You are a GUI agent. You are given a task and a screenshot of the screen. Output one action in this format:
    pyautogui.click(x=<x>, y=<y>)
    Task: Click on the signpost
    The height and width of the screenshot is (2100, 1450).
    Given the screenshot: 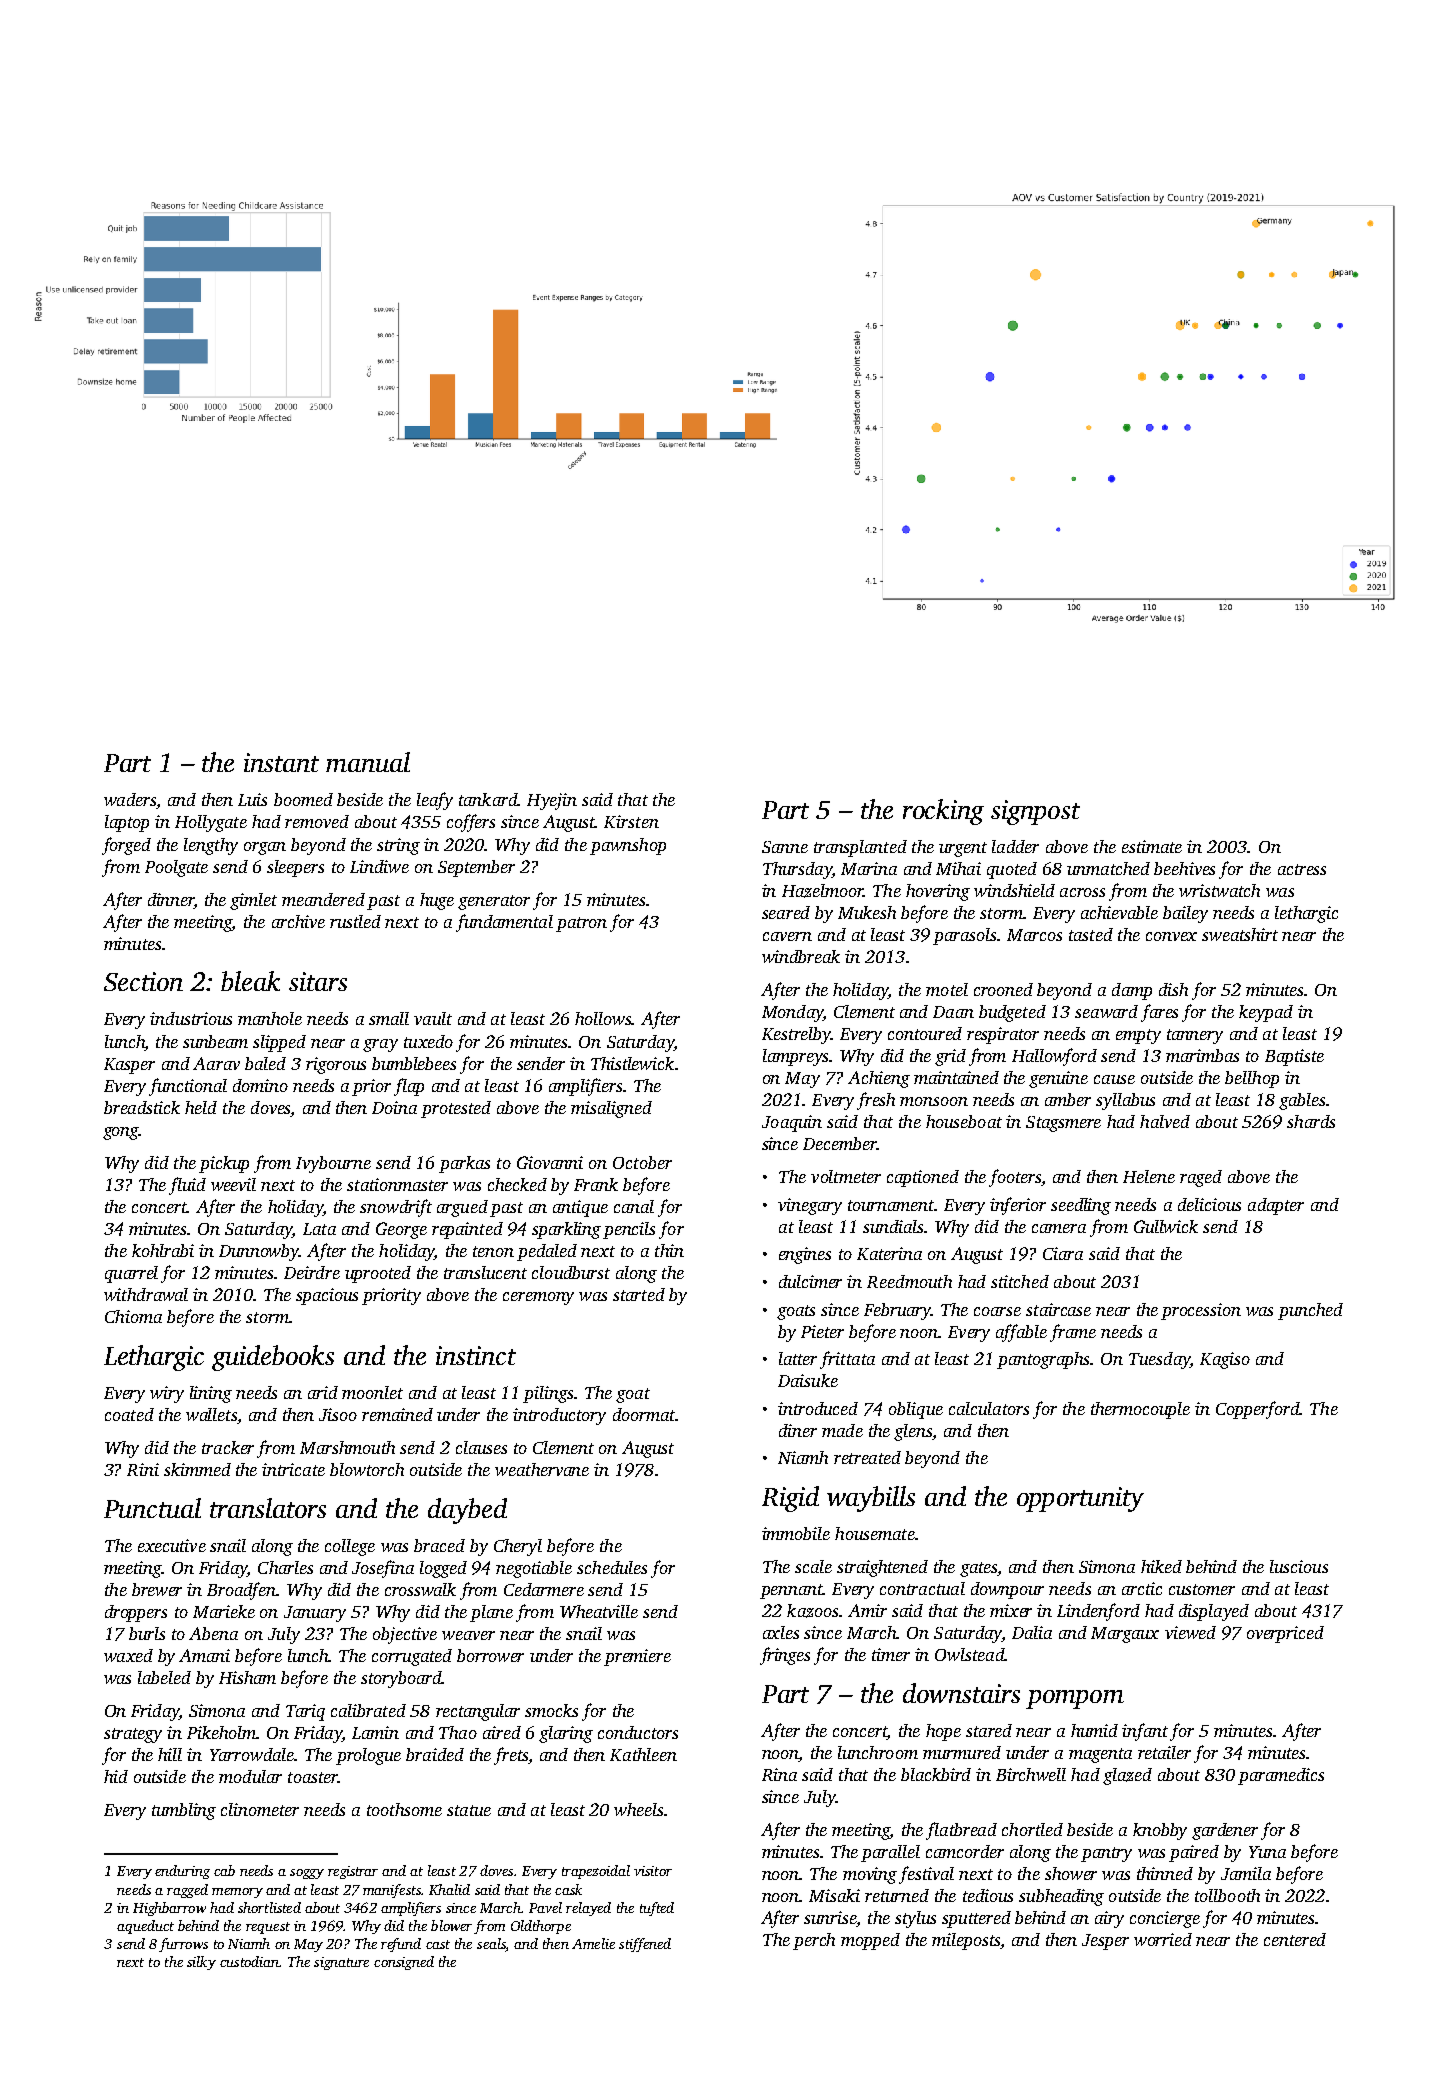 What is the action you would take?
    pyautogui.click(x=1035, y=812)
